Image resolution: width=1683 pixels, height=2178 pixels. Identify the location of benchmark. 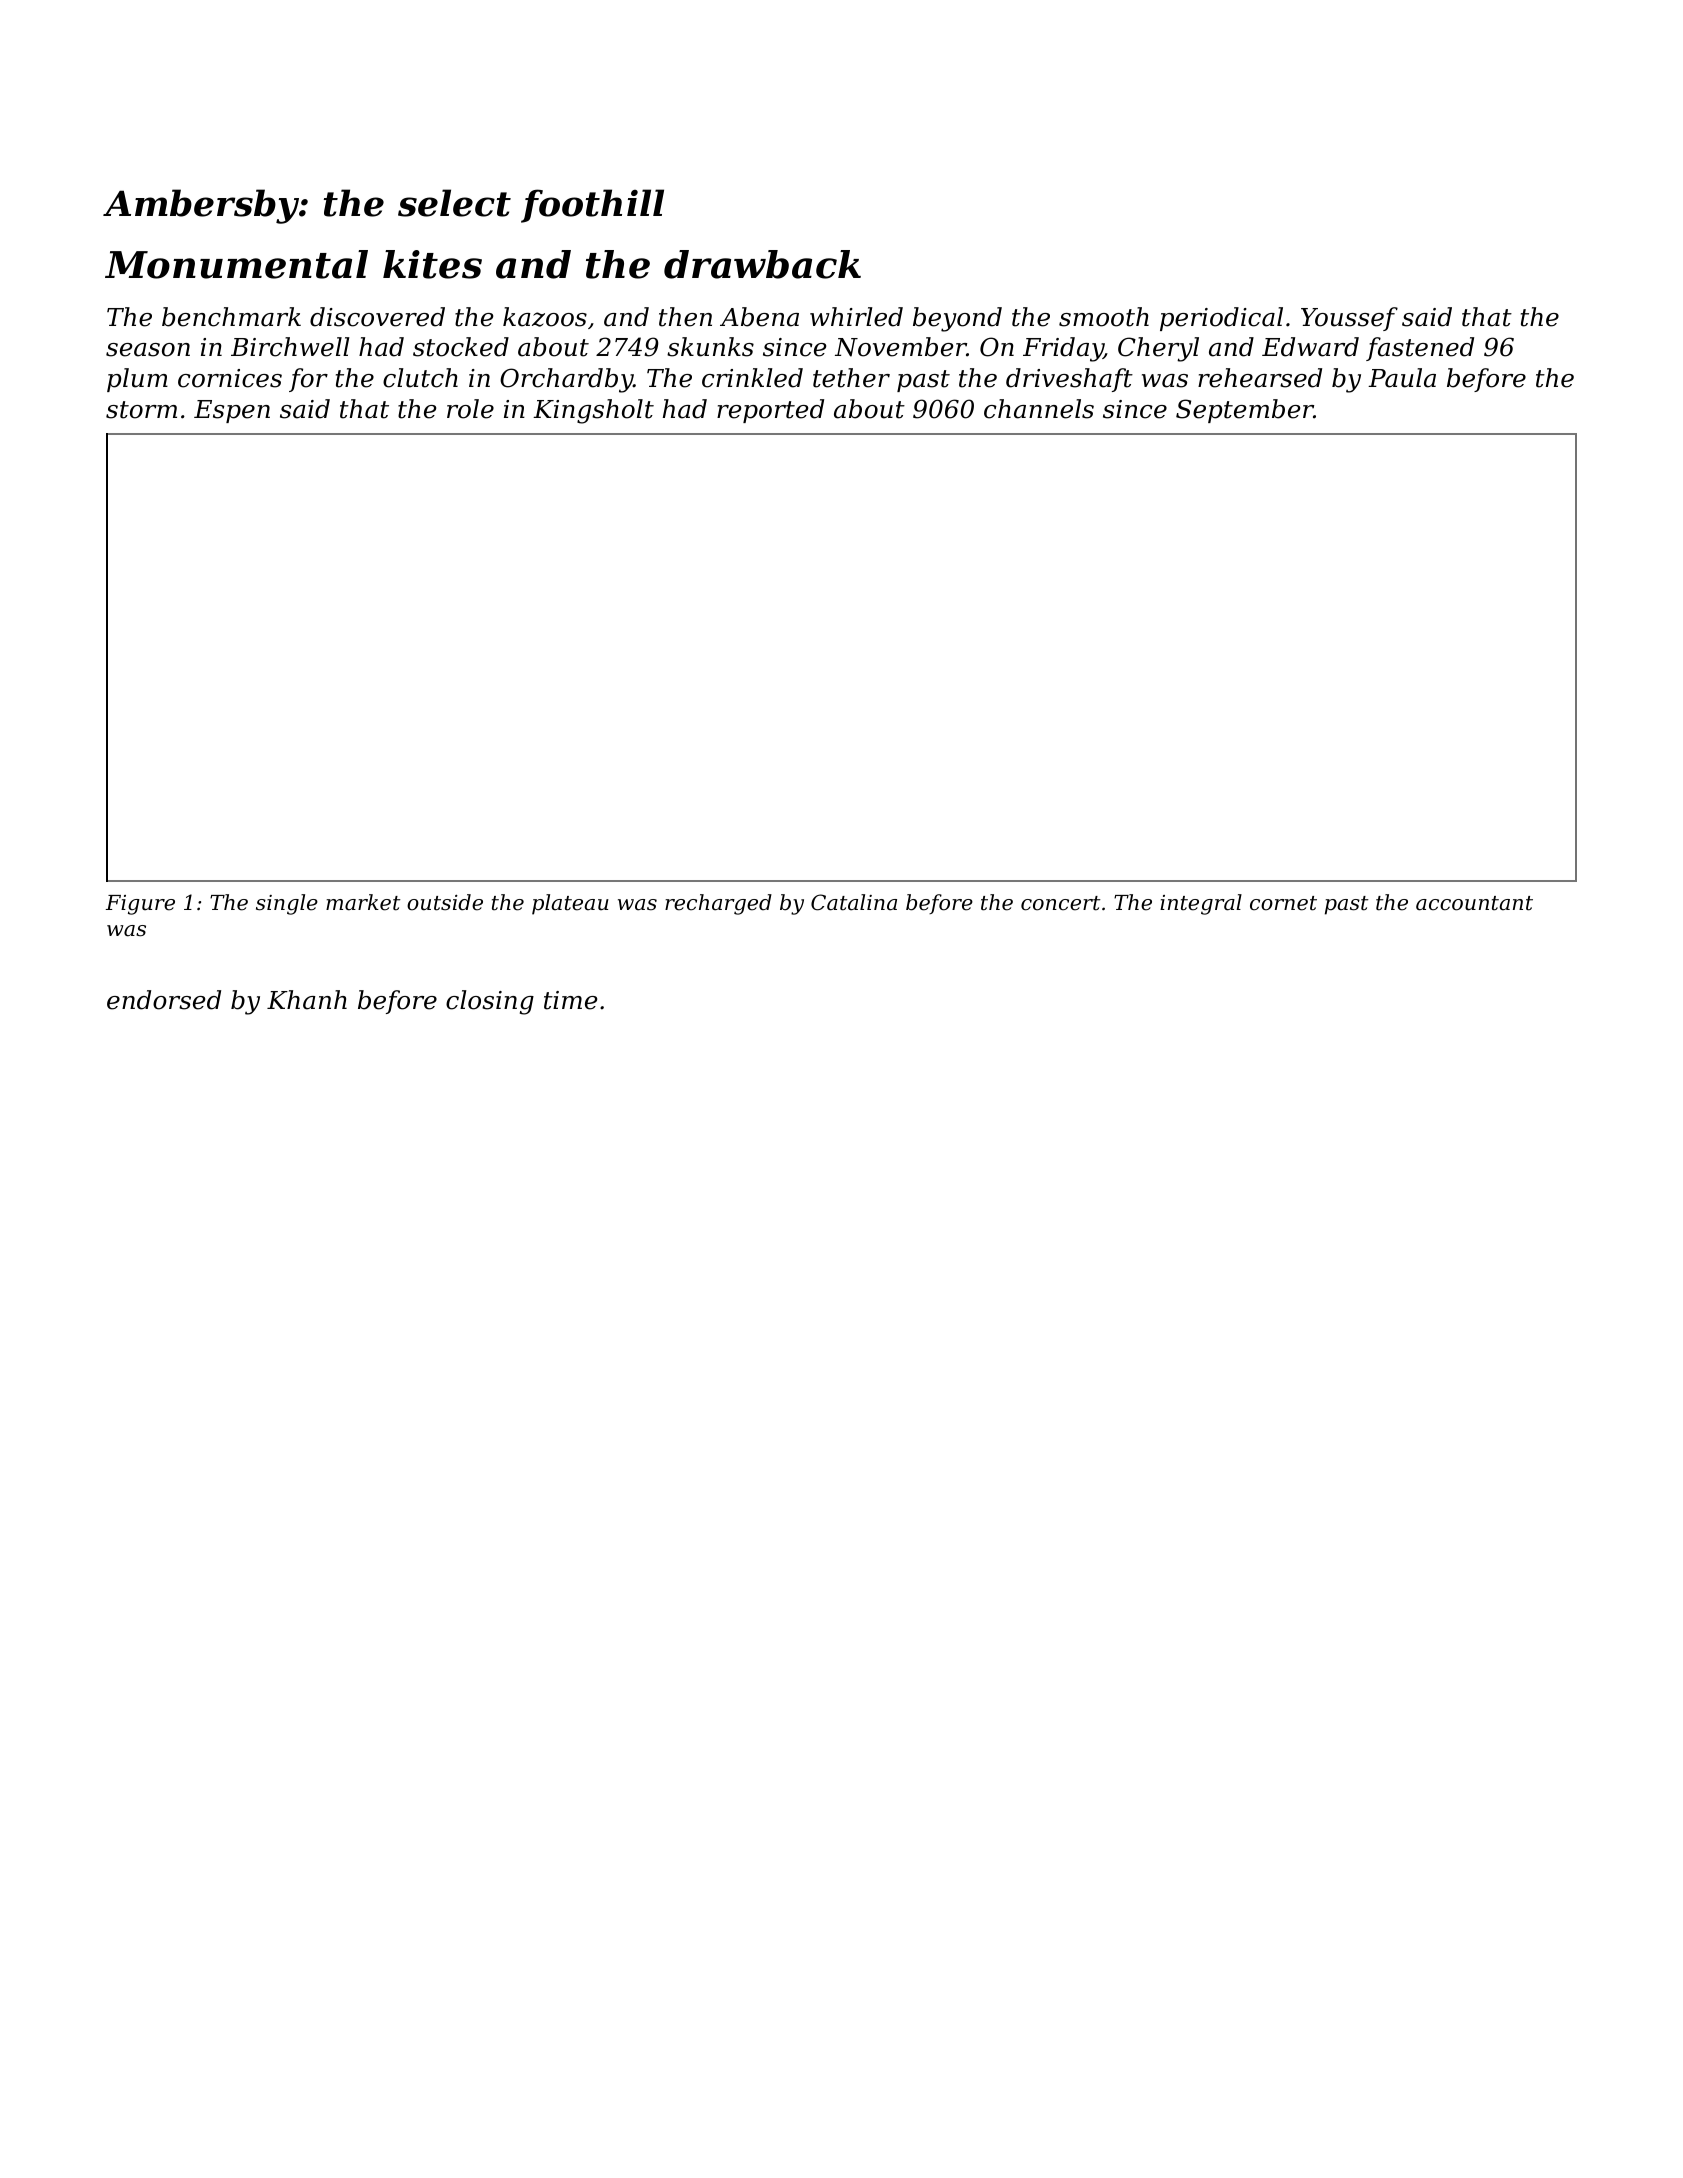
(231, 317).
